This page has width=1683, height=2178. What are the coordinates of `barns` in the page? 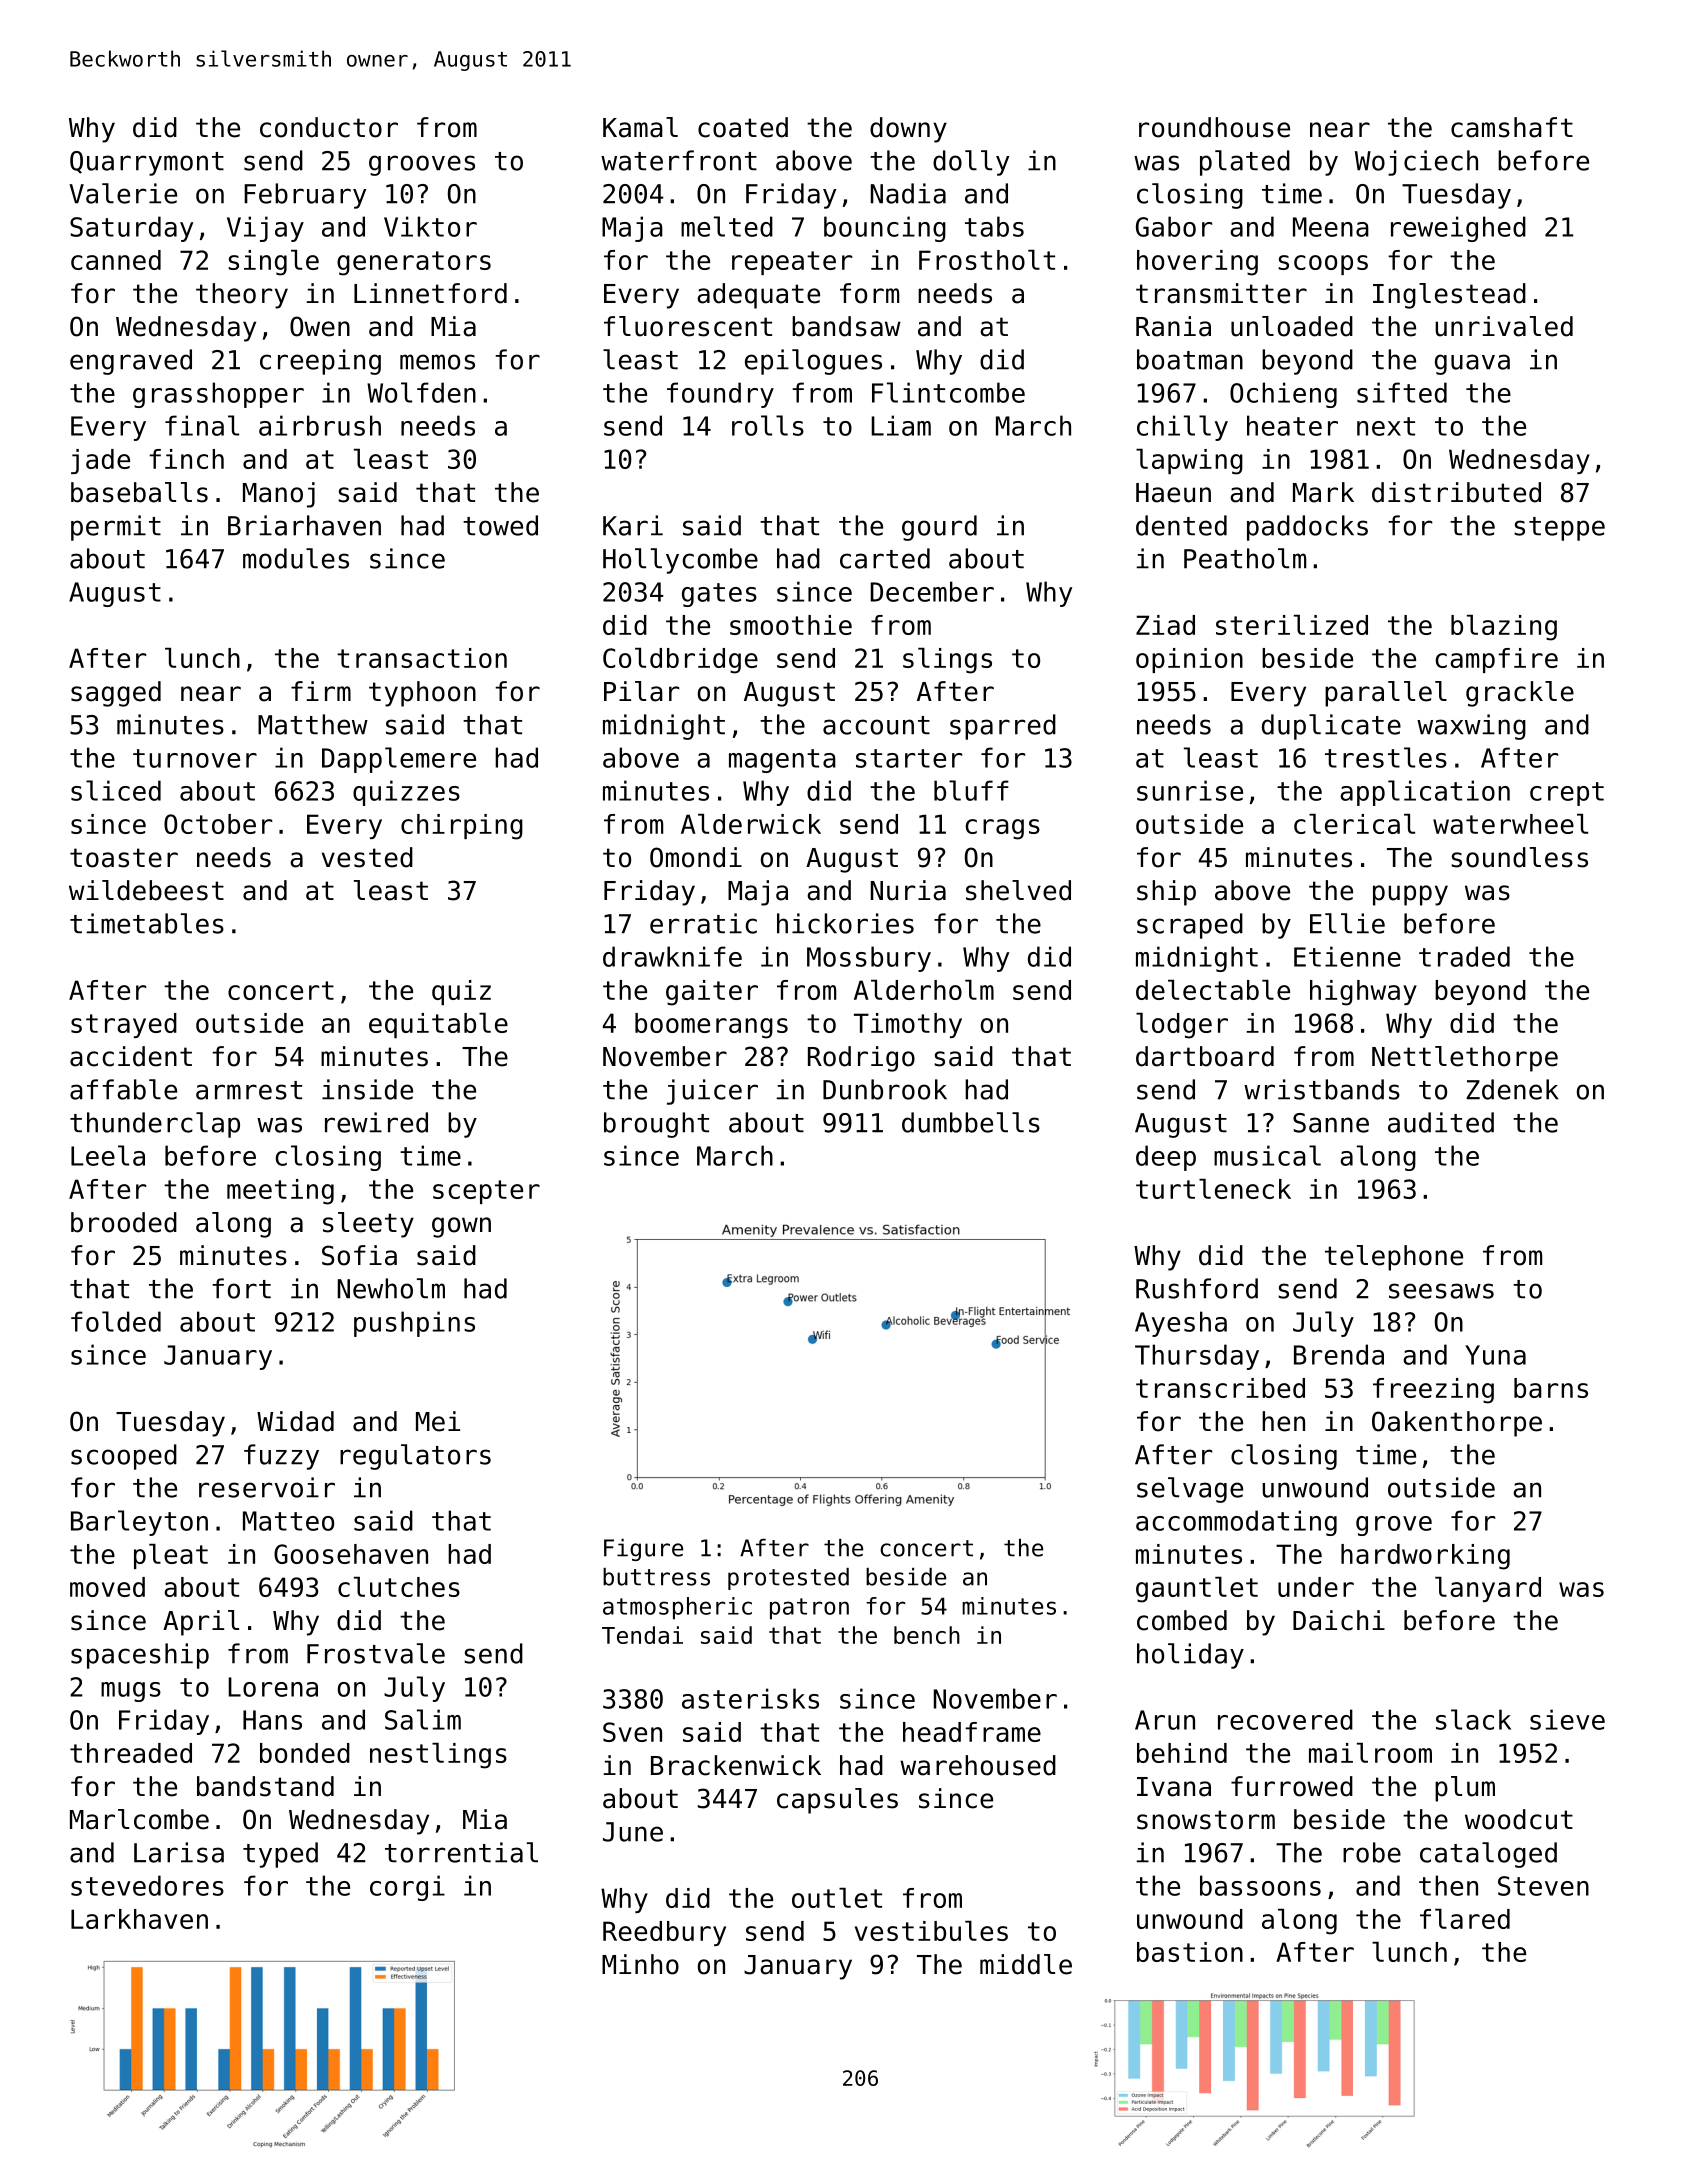 It's located at (1551, 1388).
